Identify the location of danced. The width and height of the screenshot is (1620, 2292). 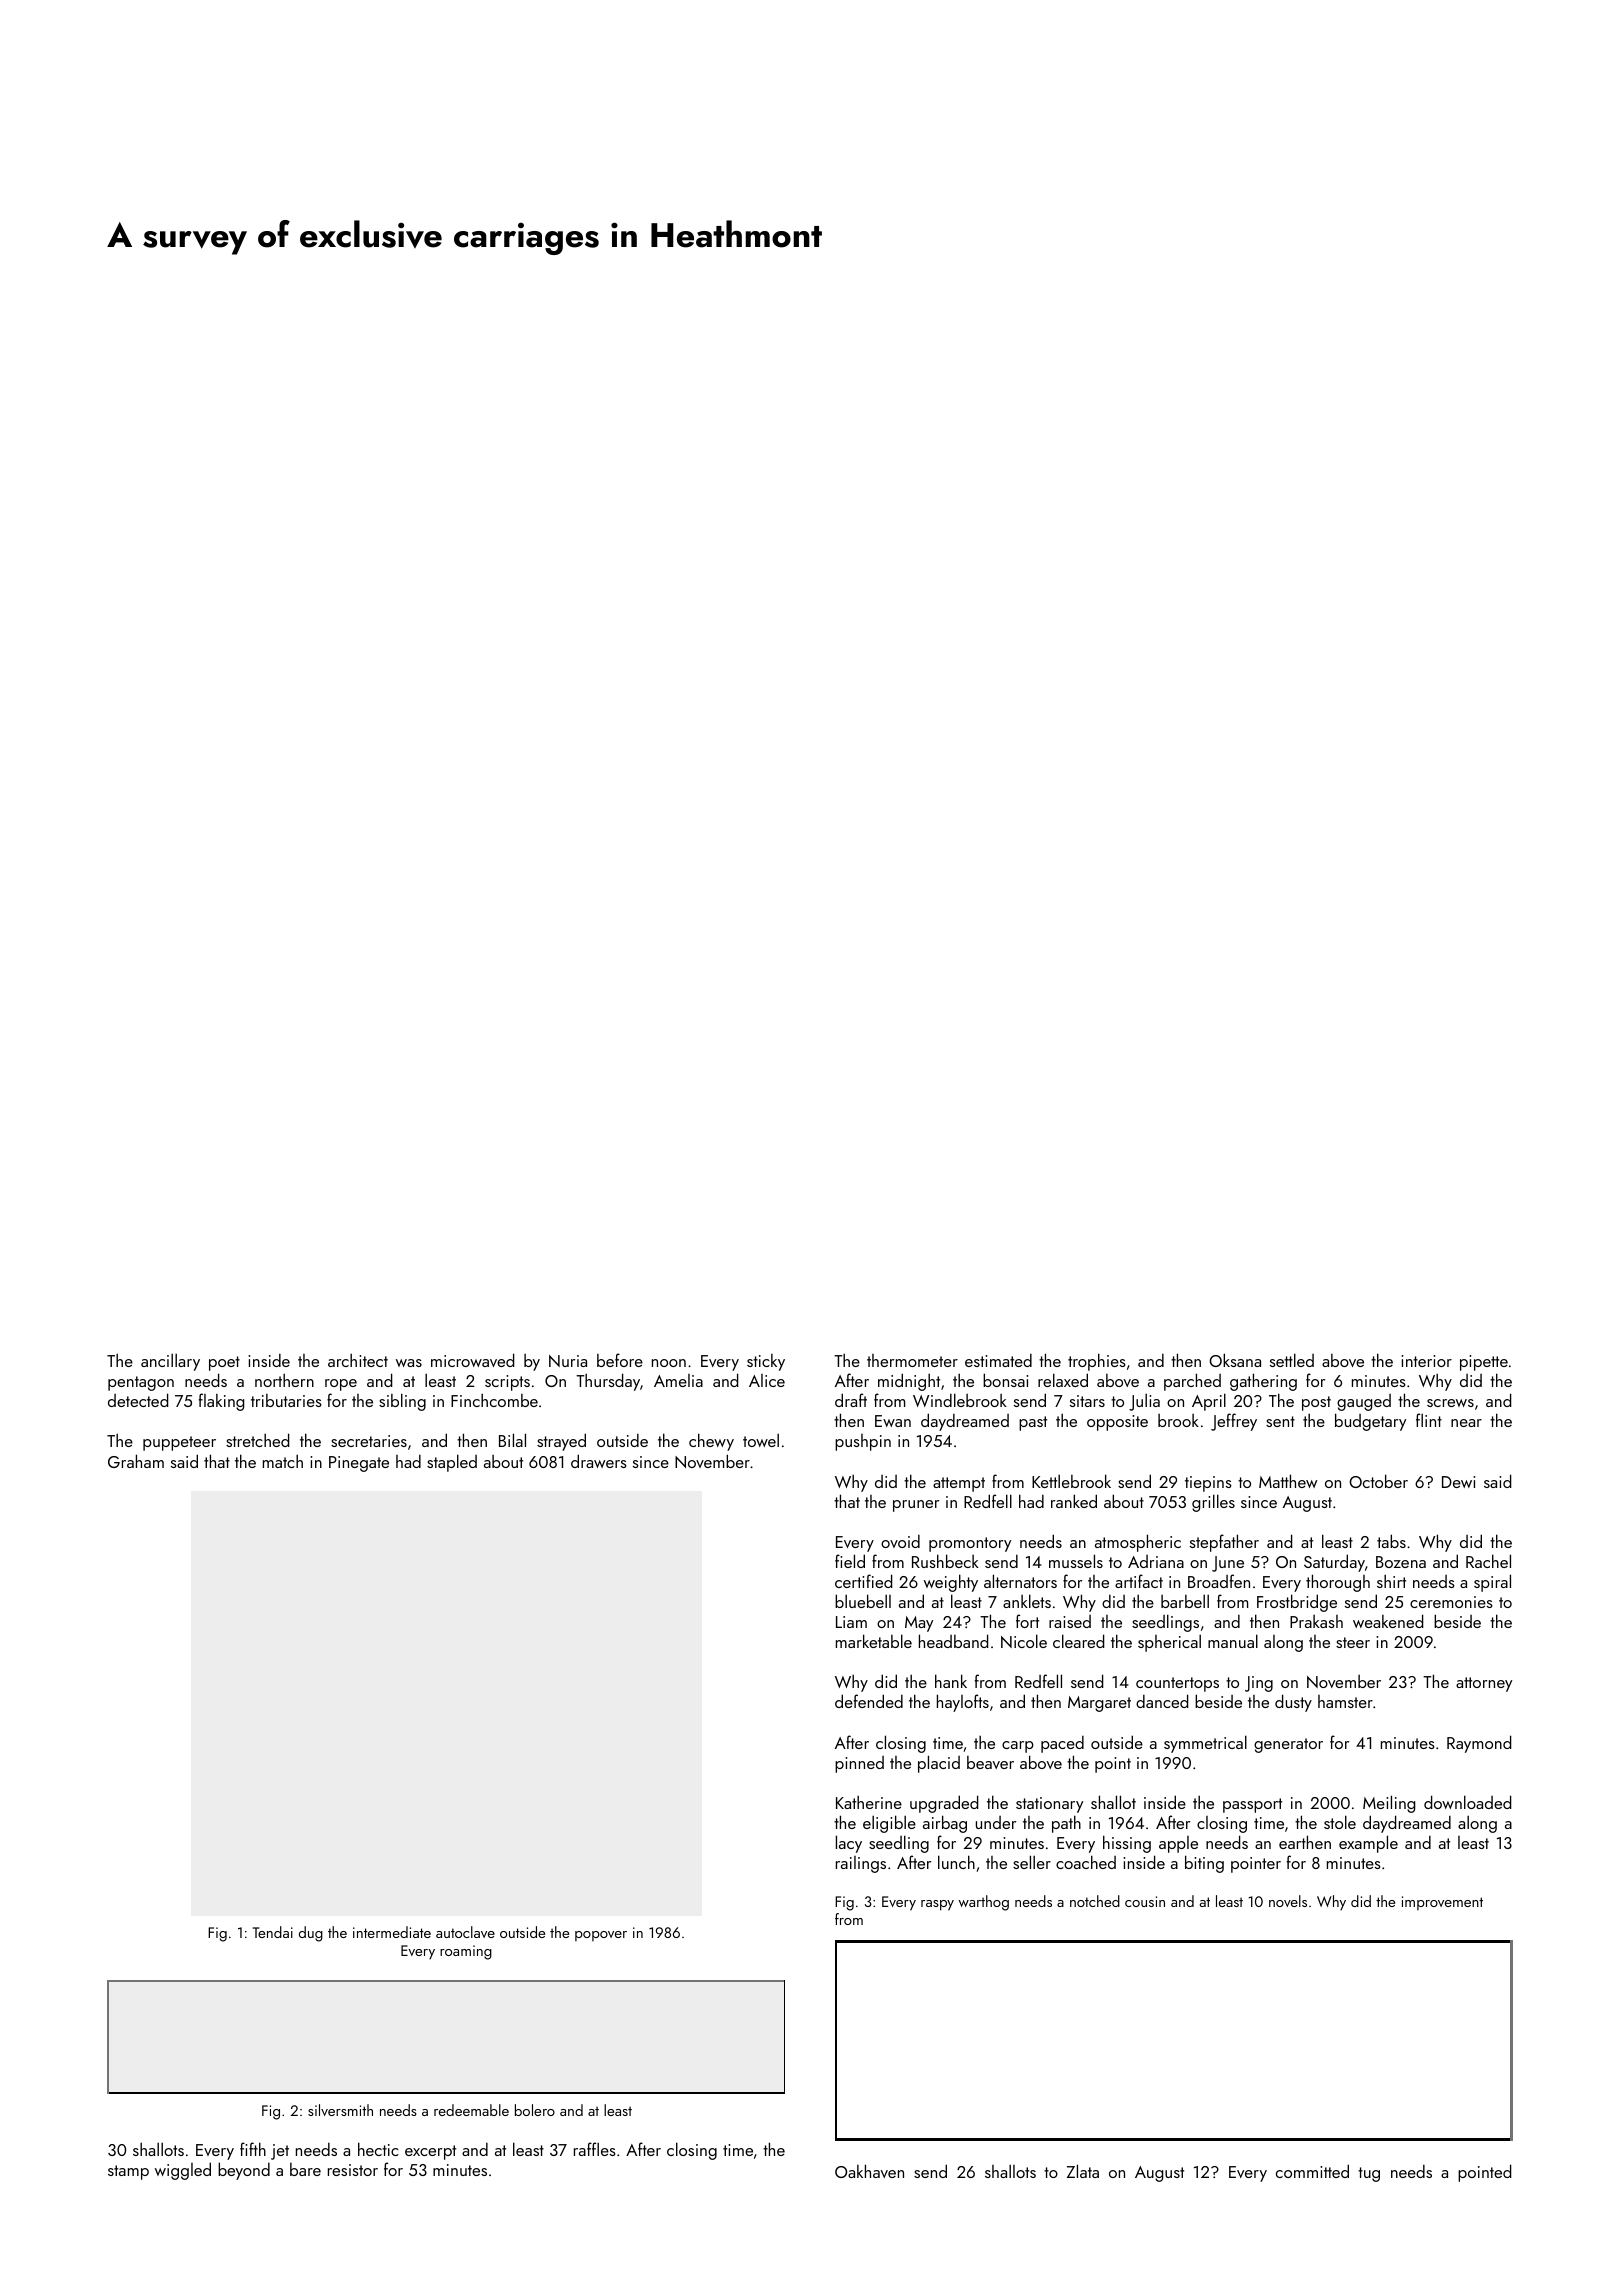
(1162, 1701).
